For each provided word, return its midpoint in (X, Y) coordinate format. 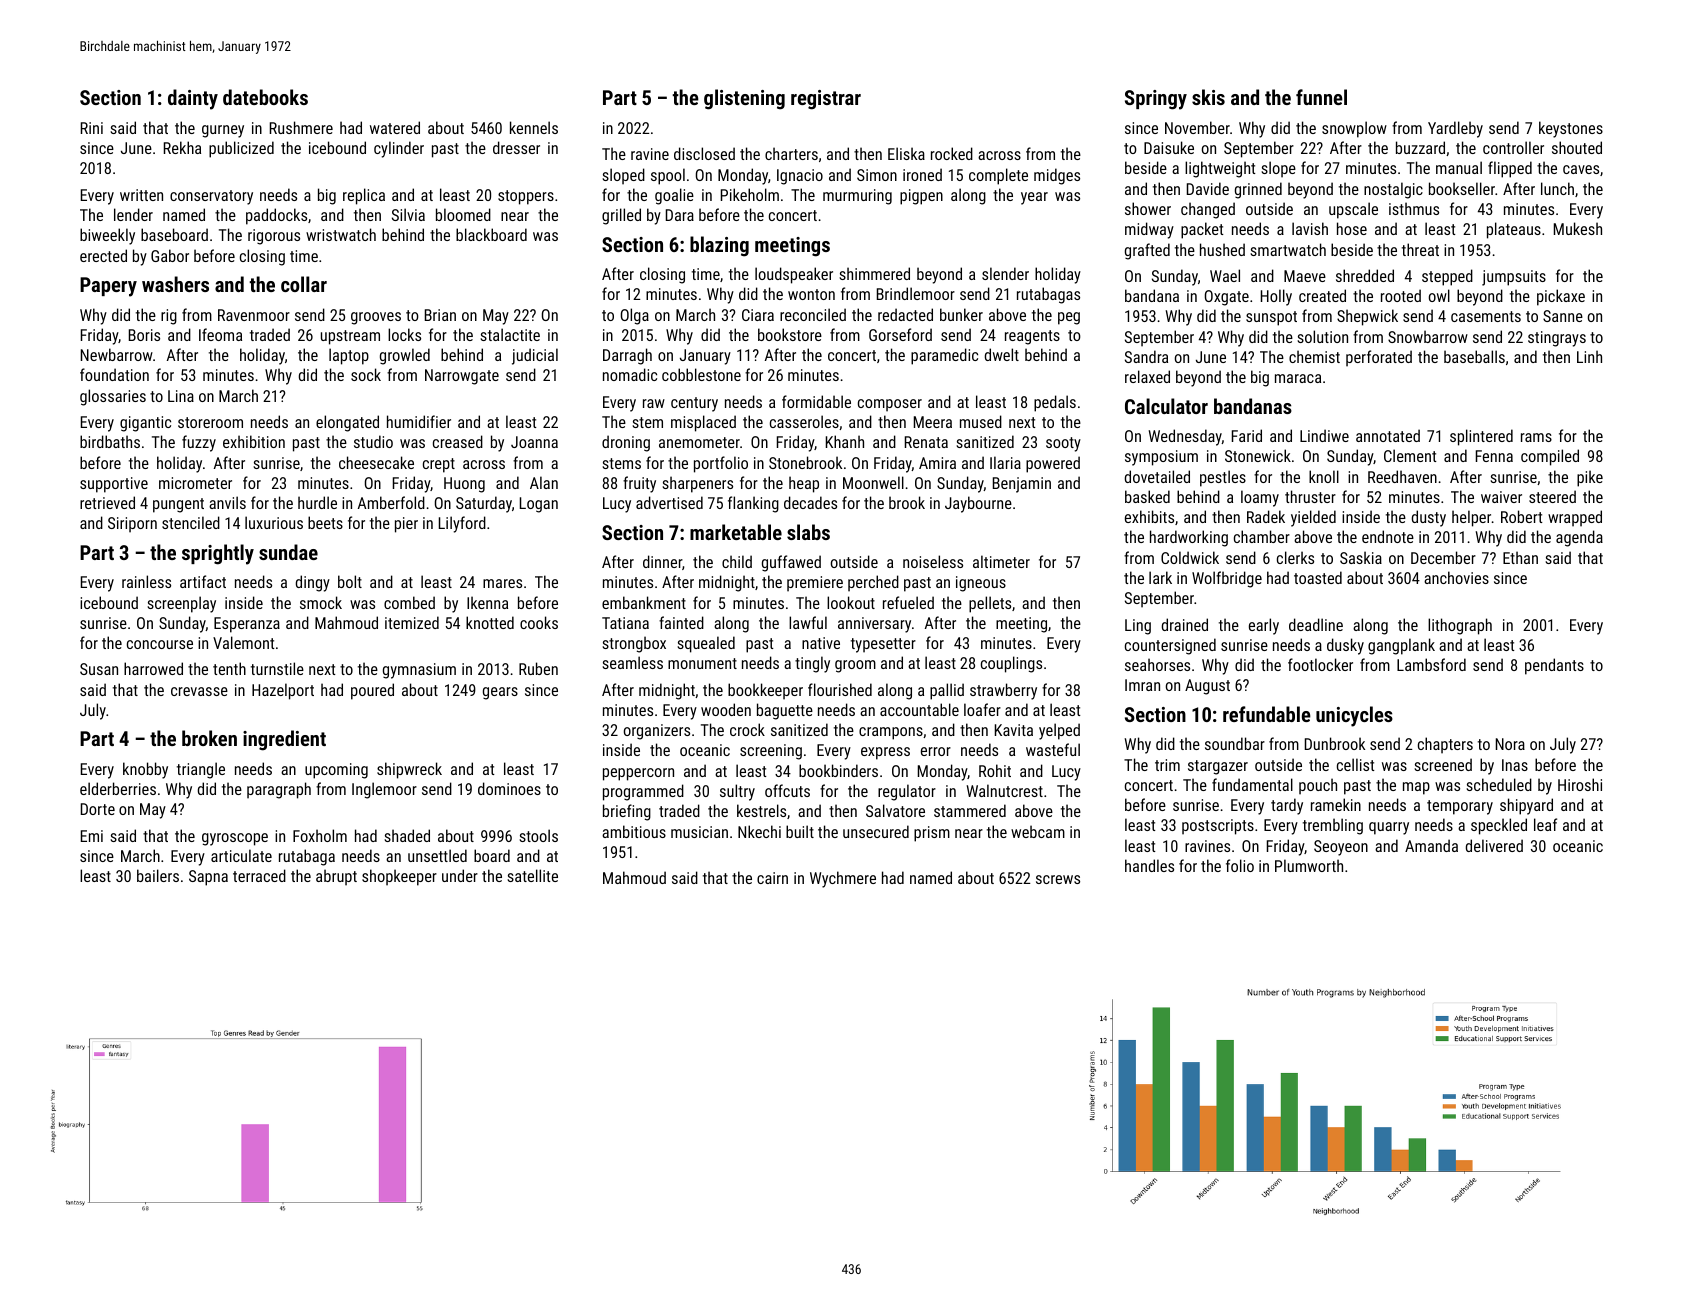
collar (304, 284)
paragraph (279, 790)
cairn (772, 878)
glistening (744, 99)
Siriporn (132, 525)
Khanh (845, 441)
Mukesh (1578, 228)
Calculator (1166, 406)
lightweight (1220, 169)
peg (1069, 318)
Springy (1156, 100)
